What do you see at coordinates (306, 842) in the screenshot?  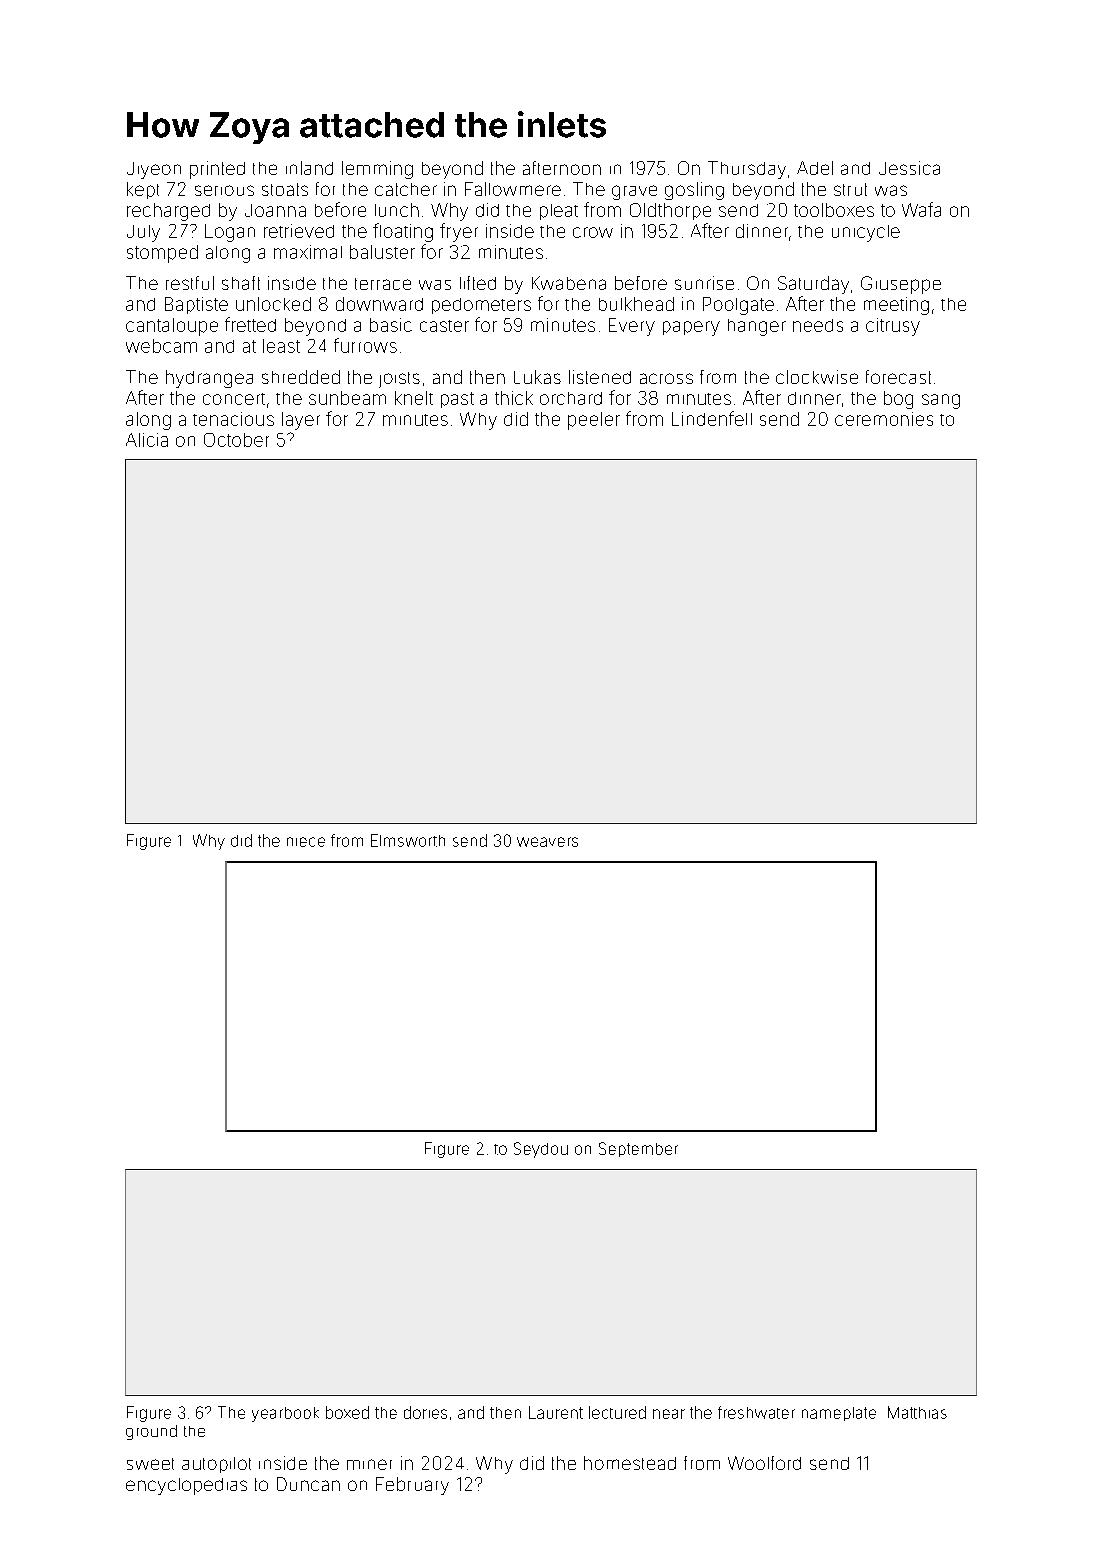 I see `niece` at bounding box center [306, 842].
